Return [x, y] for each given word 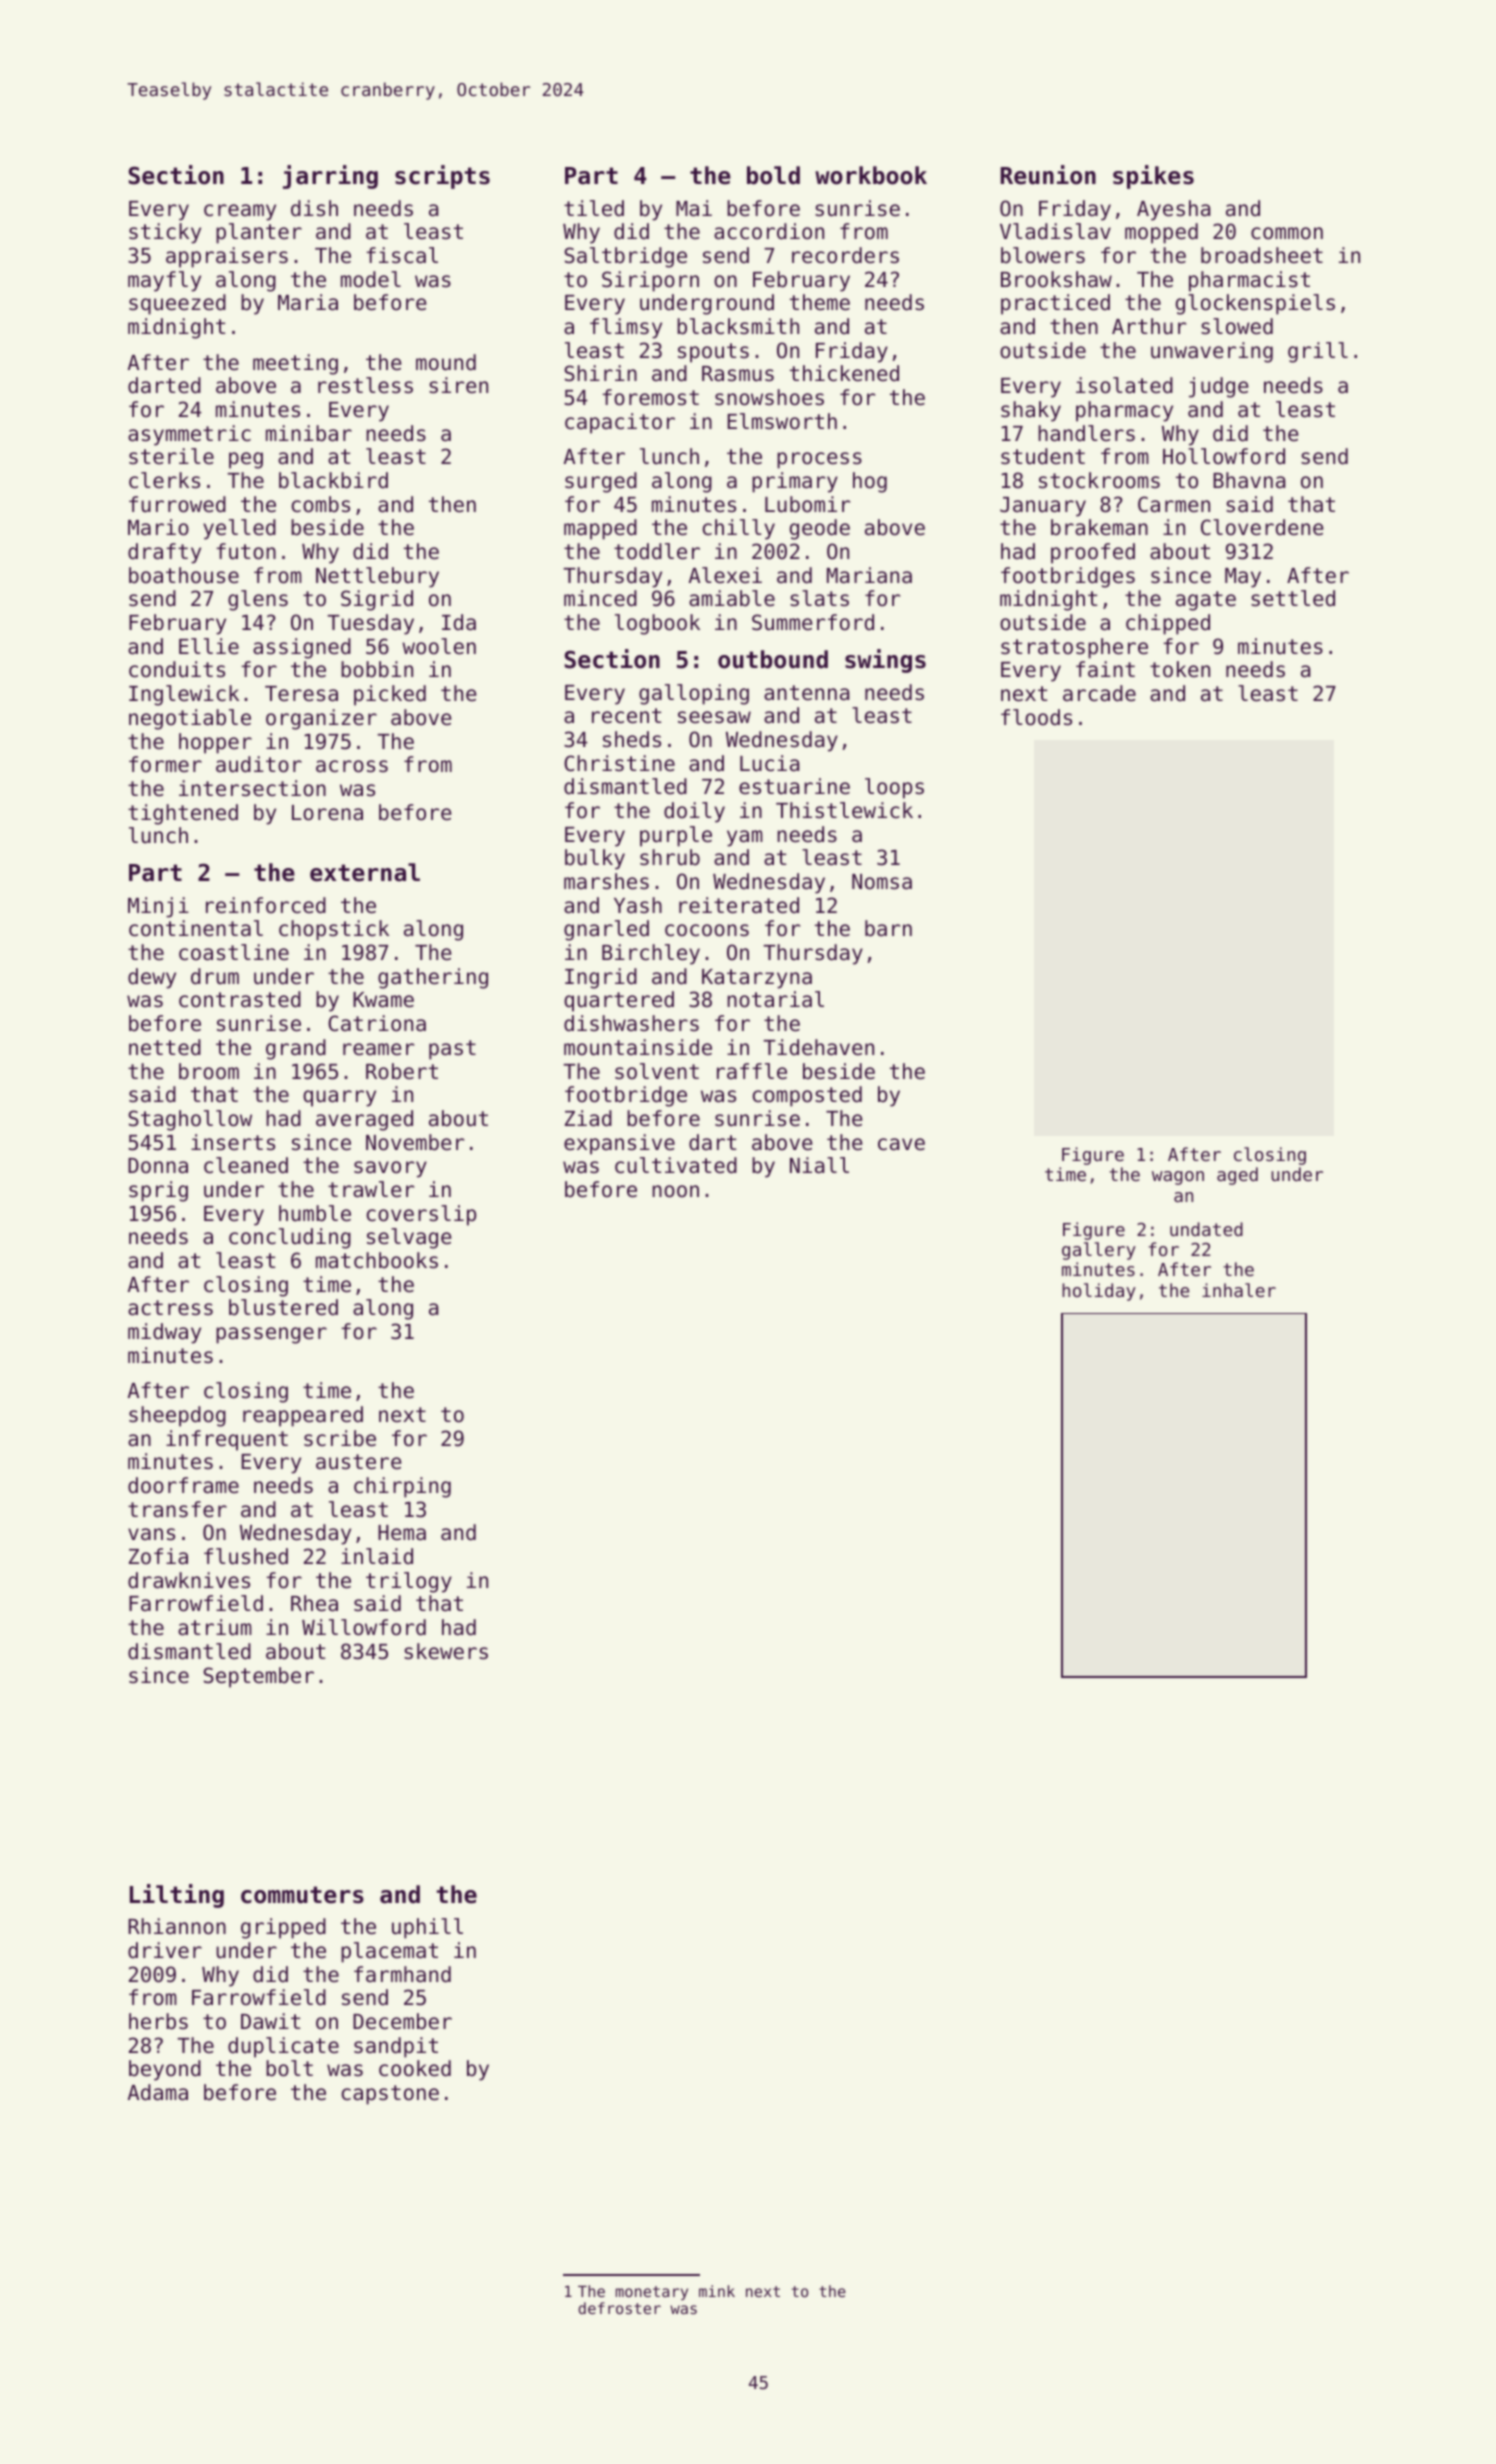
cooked [415, 2068]
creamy [240, 212]
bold [773, 175]
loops [894, 788]
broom [209, 1071]
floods [1036, 717]
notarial [775, 999]
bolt [289, 2068]
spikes [1153, 177]
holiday [1099, 1292]
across [352, 766]
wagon [1178, 1178]
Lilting [177, 1896]
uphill [427, 1928]
